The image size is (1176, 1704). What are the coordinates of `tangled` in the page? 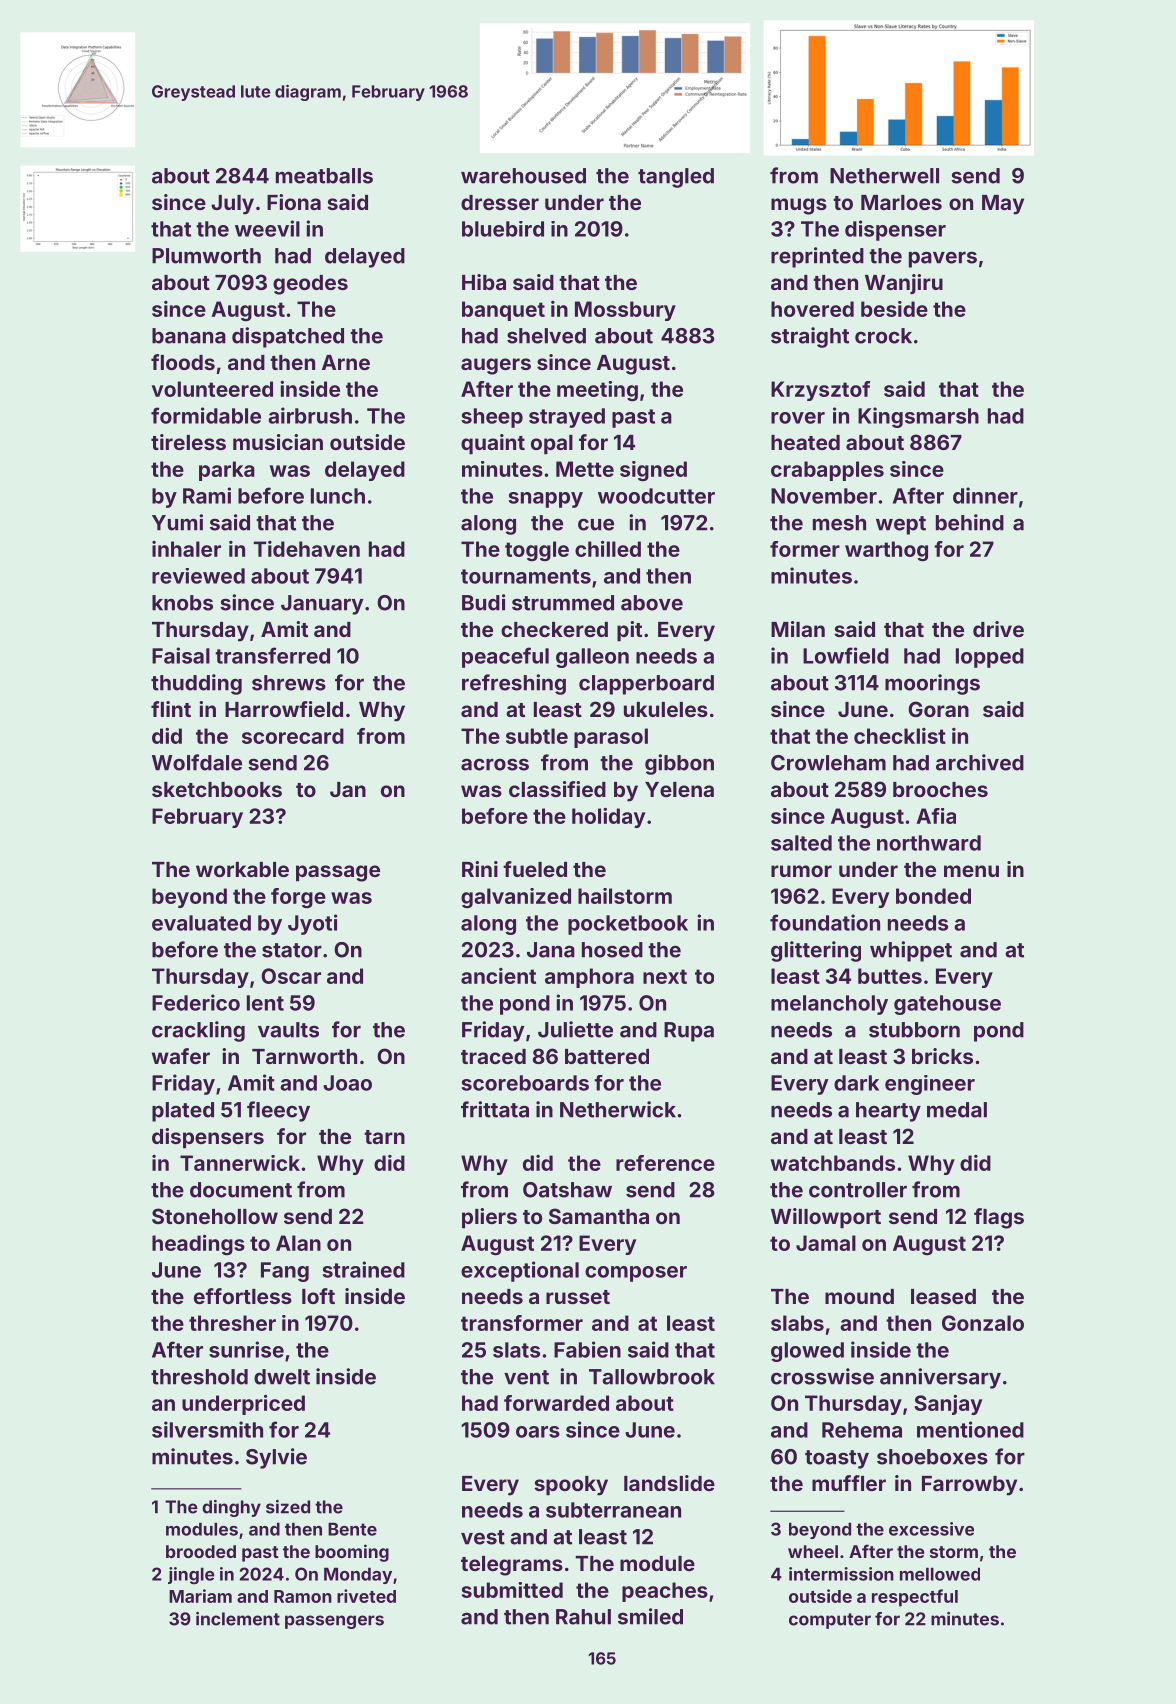 It's located at (676, 178).
